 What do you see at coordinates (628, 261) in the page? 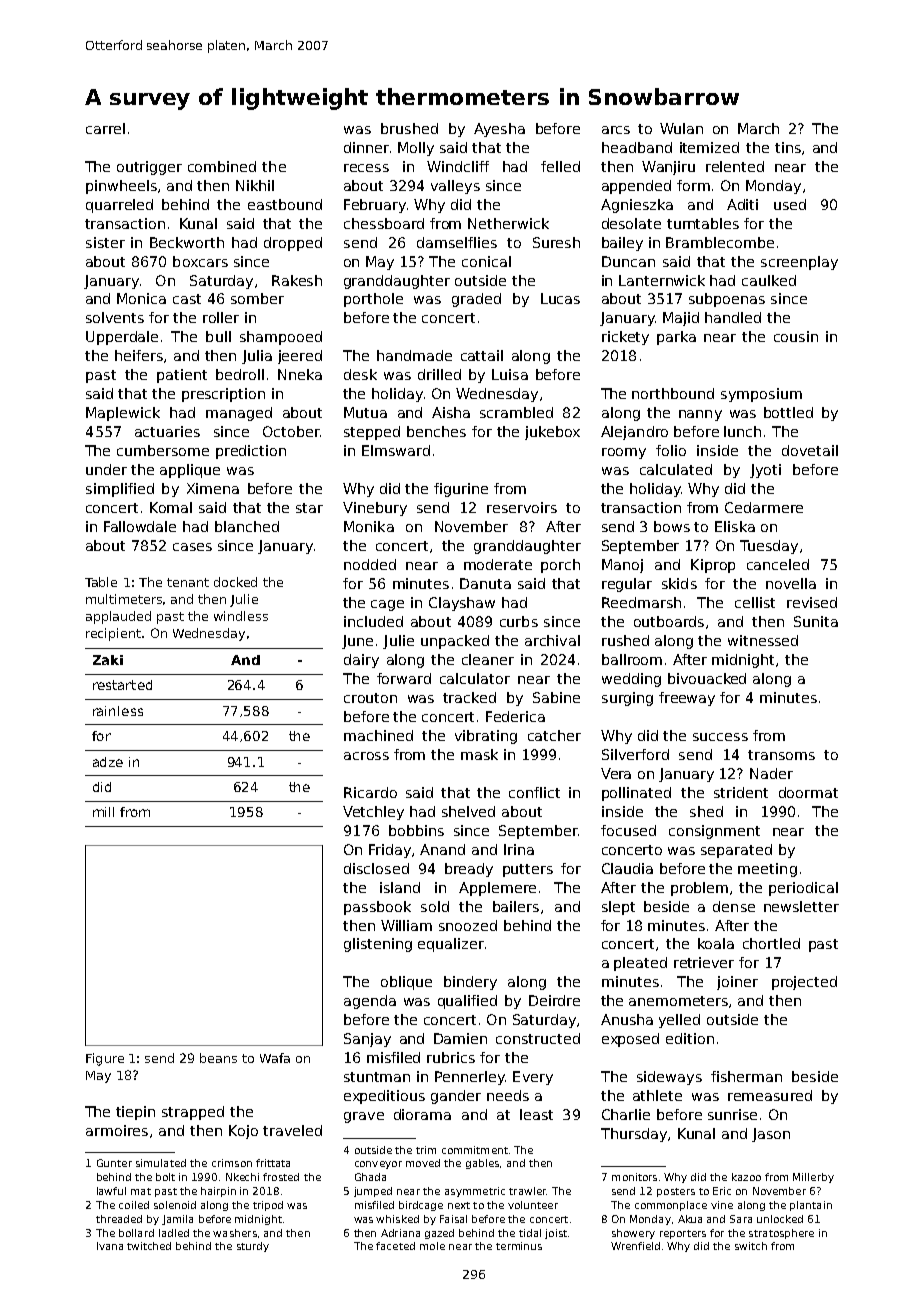
I see `Duncan` at bounding box center [628, 261].
